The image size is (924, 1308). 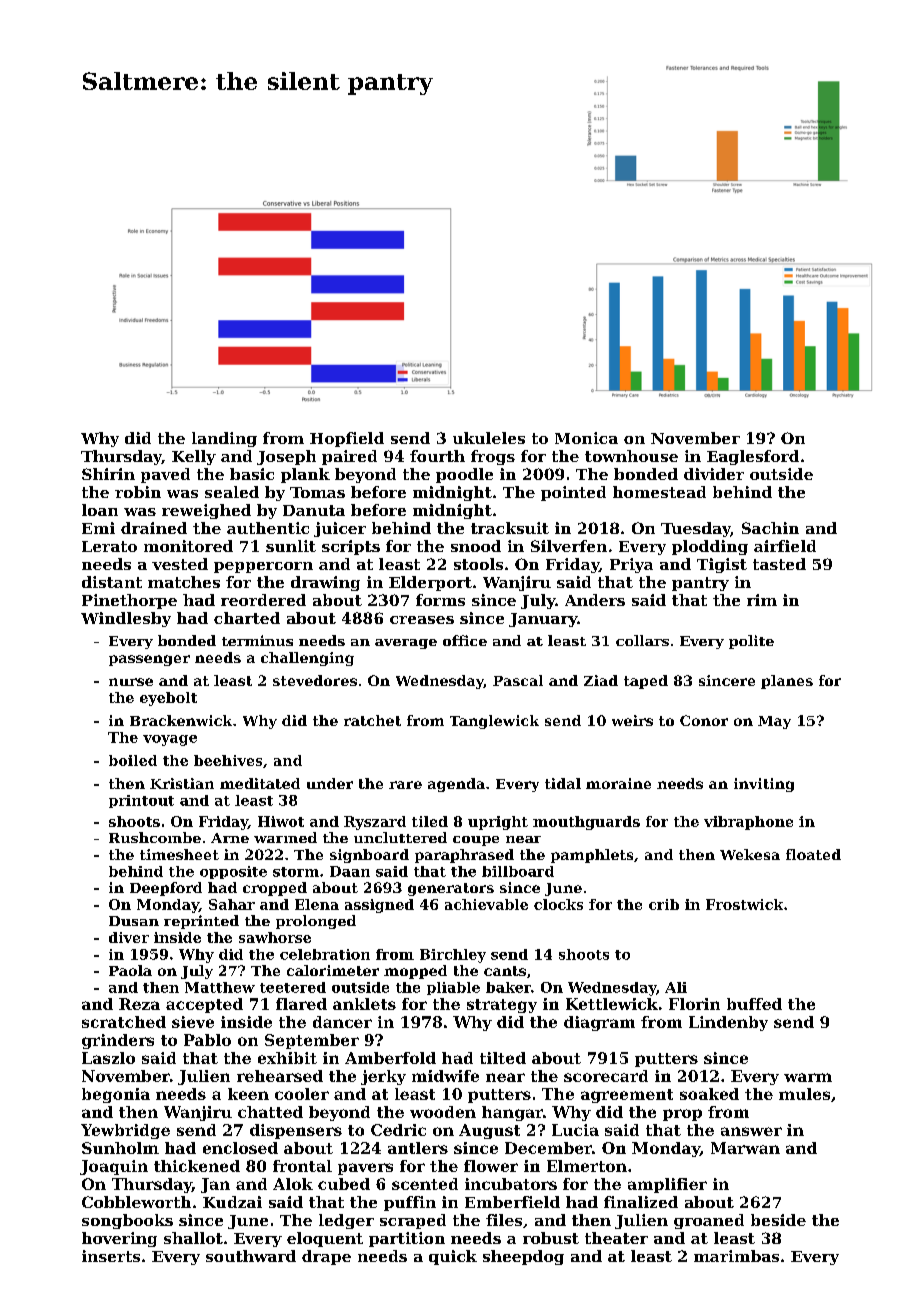 What do you see at coordinates (257, 640) in the screenshot?
I see `terminus` at bounding box center [257, 640].
